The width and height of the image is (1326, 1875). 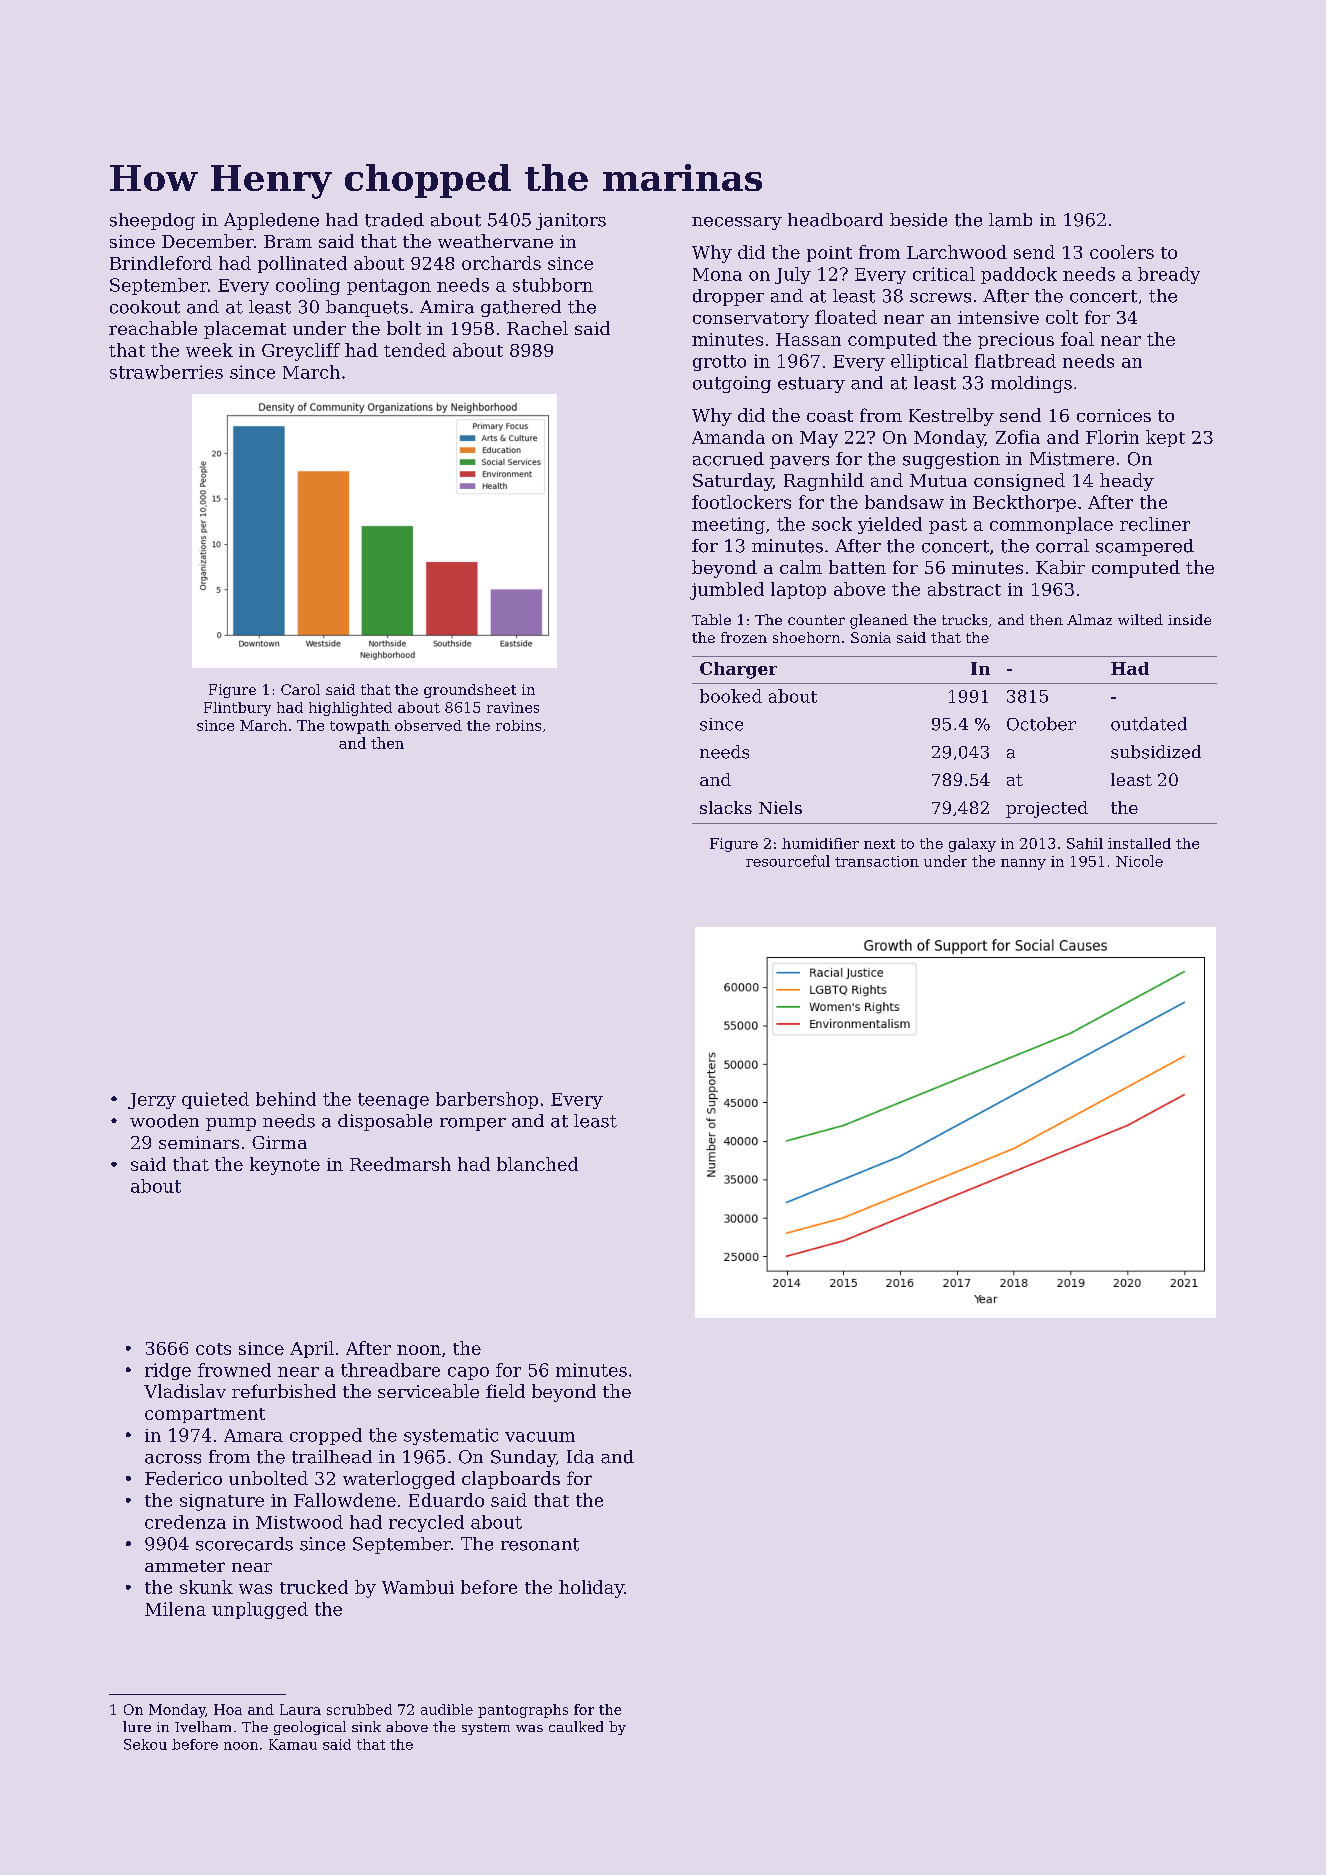 What do you see at coordinates (168, 1371) in the image?
I see `ridge` at bounding box center [168, 1371].
